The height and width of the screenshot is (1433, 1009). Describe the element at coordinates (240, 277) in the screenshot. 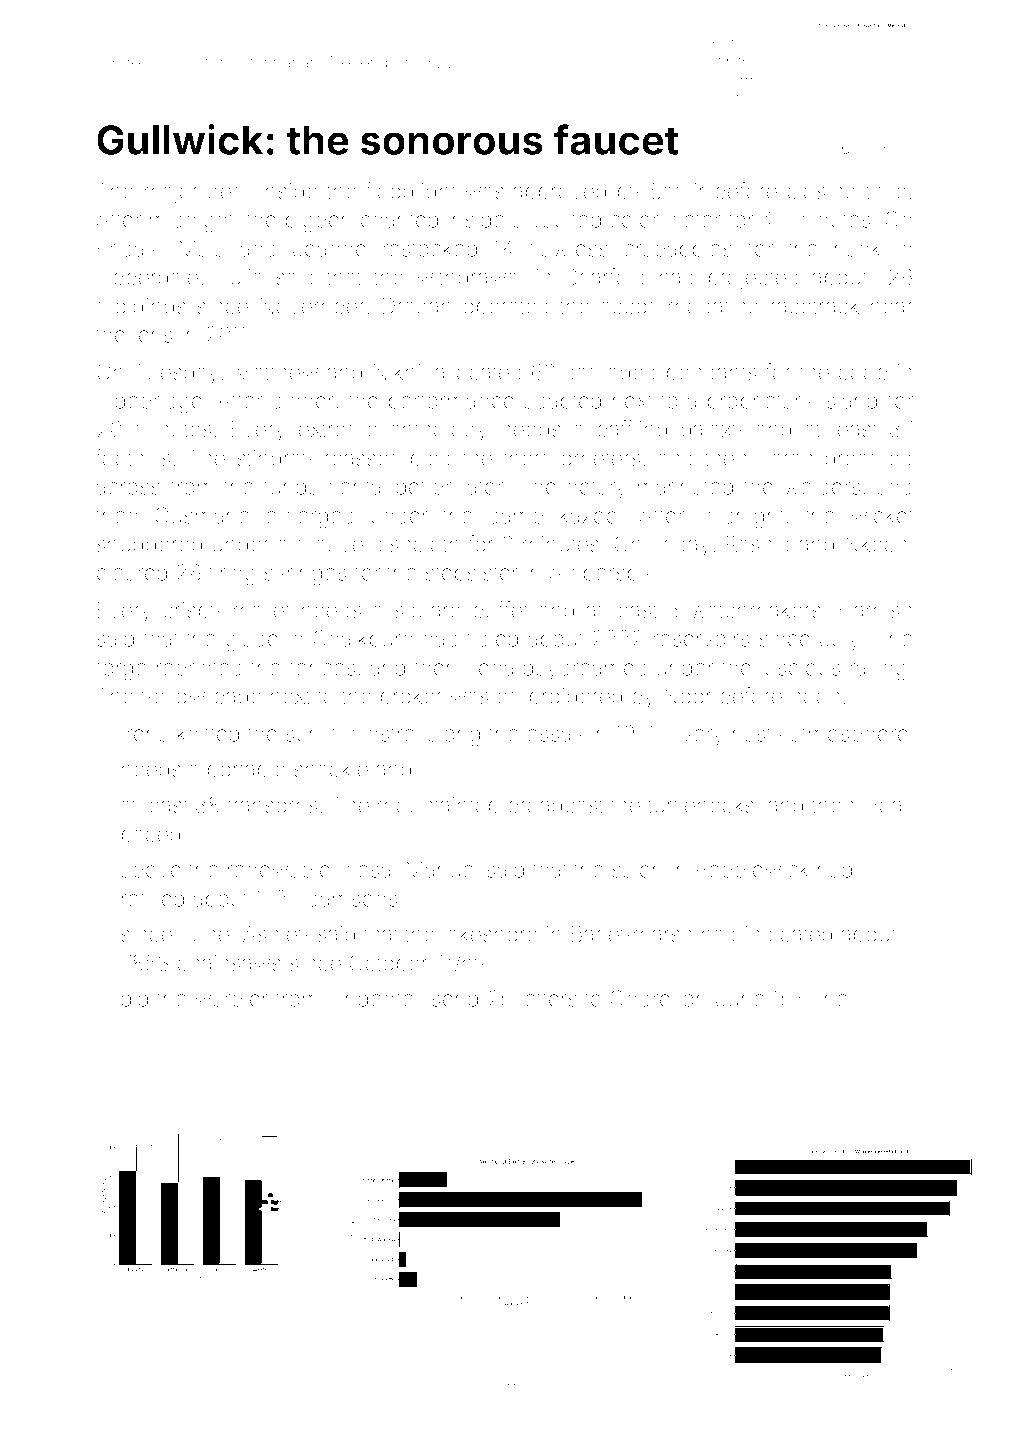

I see `Julia` at that location.
